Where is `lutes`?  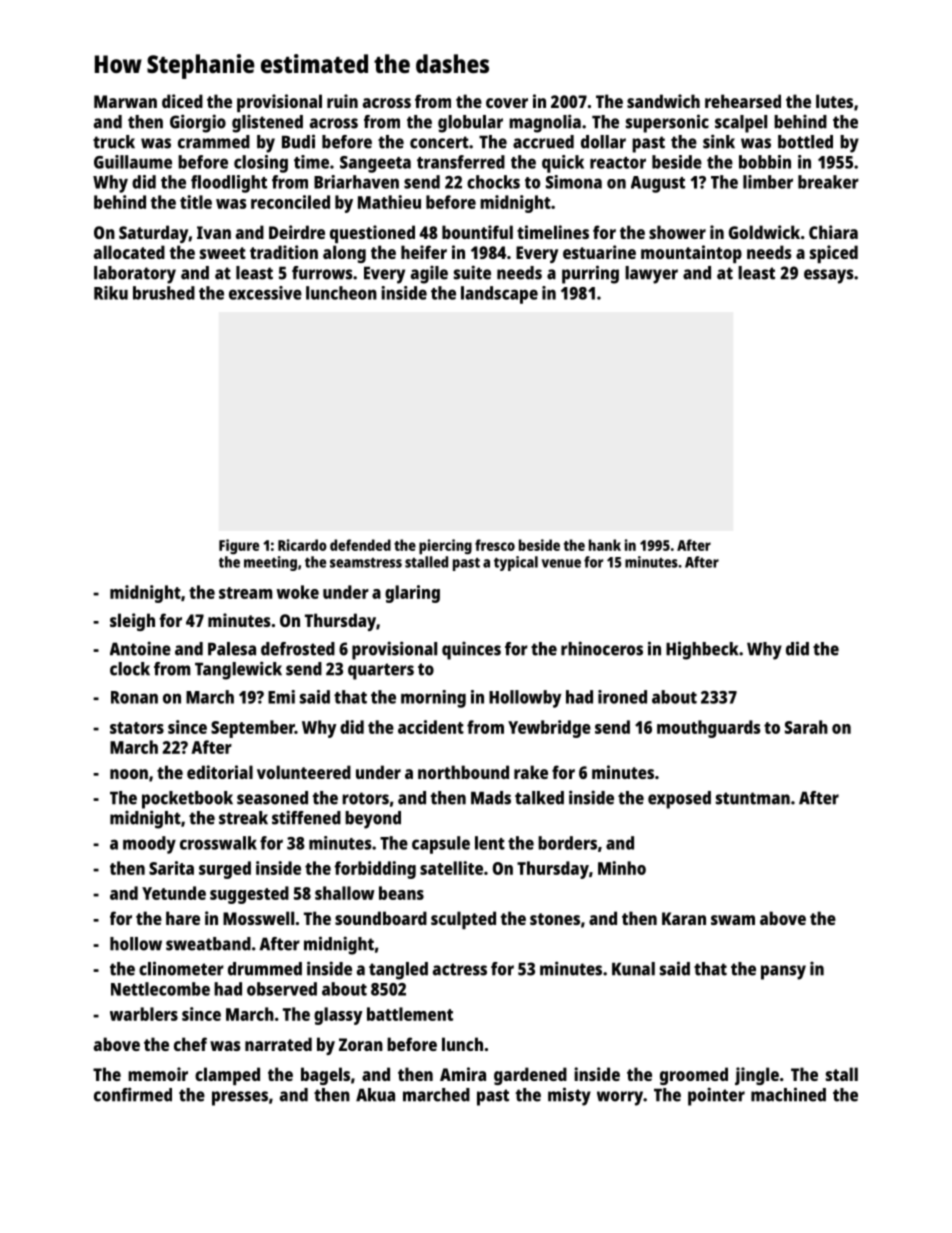 lutes is located at coordinates (834, 101).
